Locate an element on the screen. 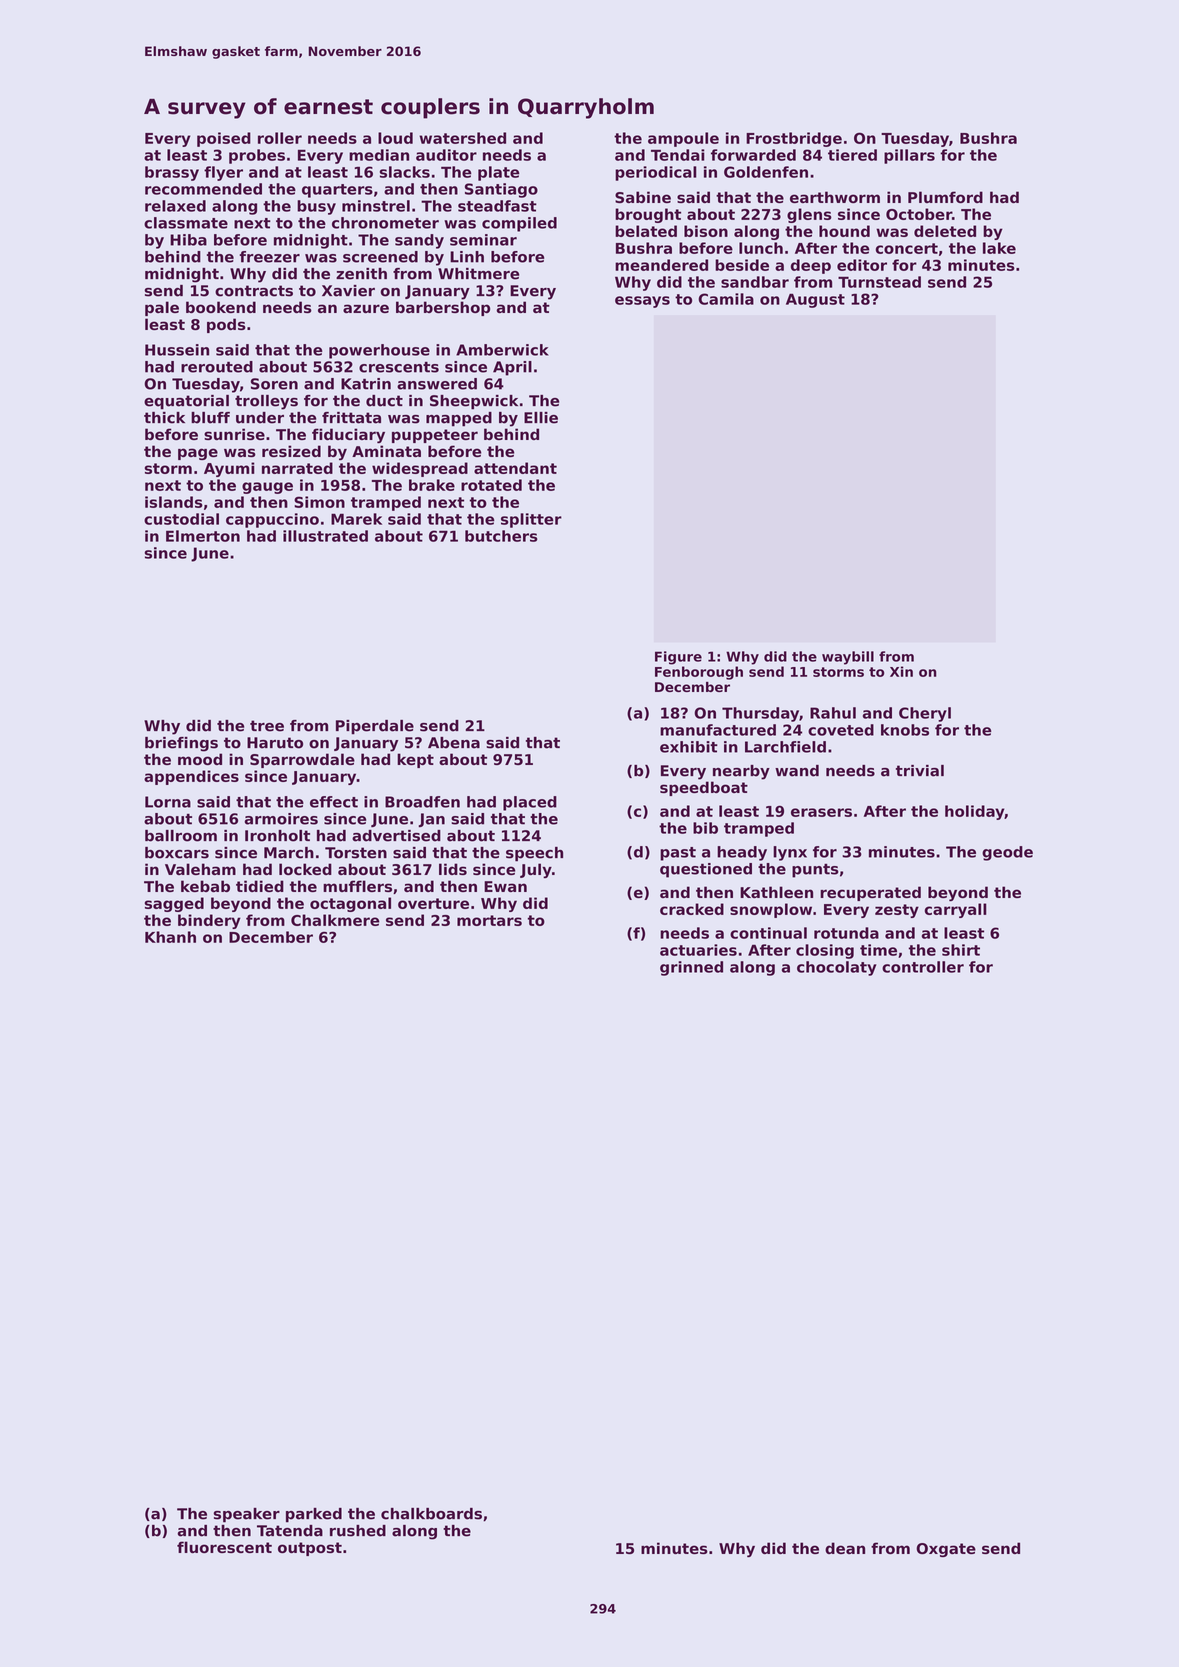 This screenshot has height=1667, width=1179. mortars is located at coordinates (489, 920).
